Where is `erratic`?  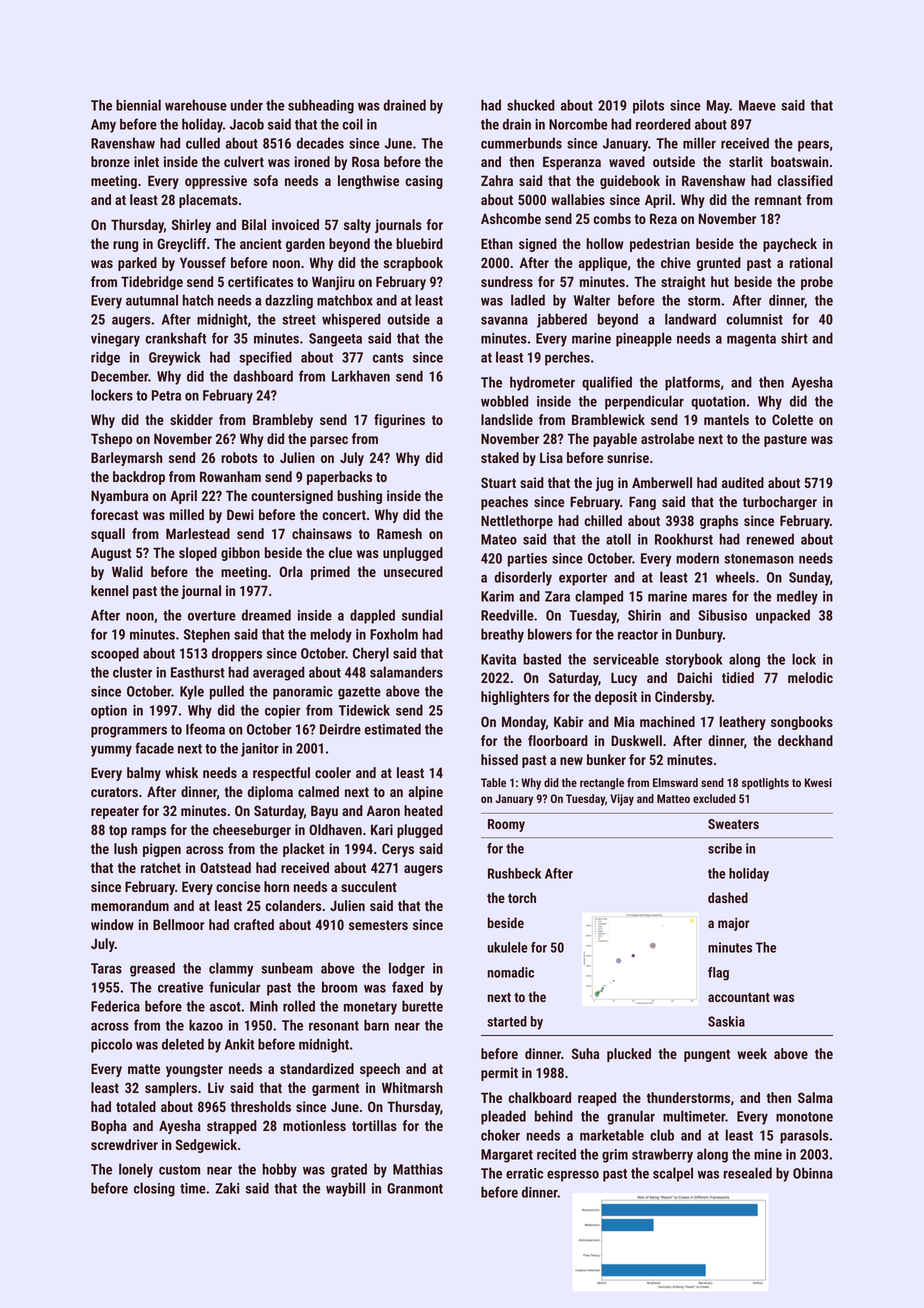 erratic is located at coordinates (524, 1173).
